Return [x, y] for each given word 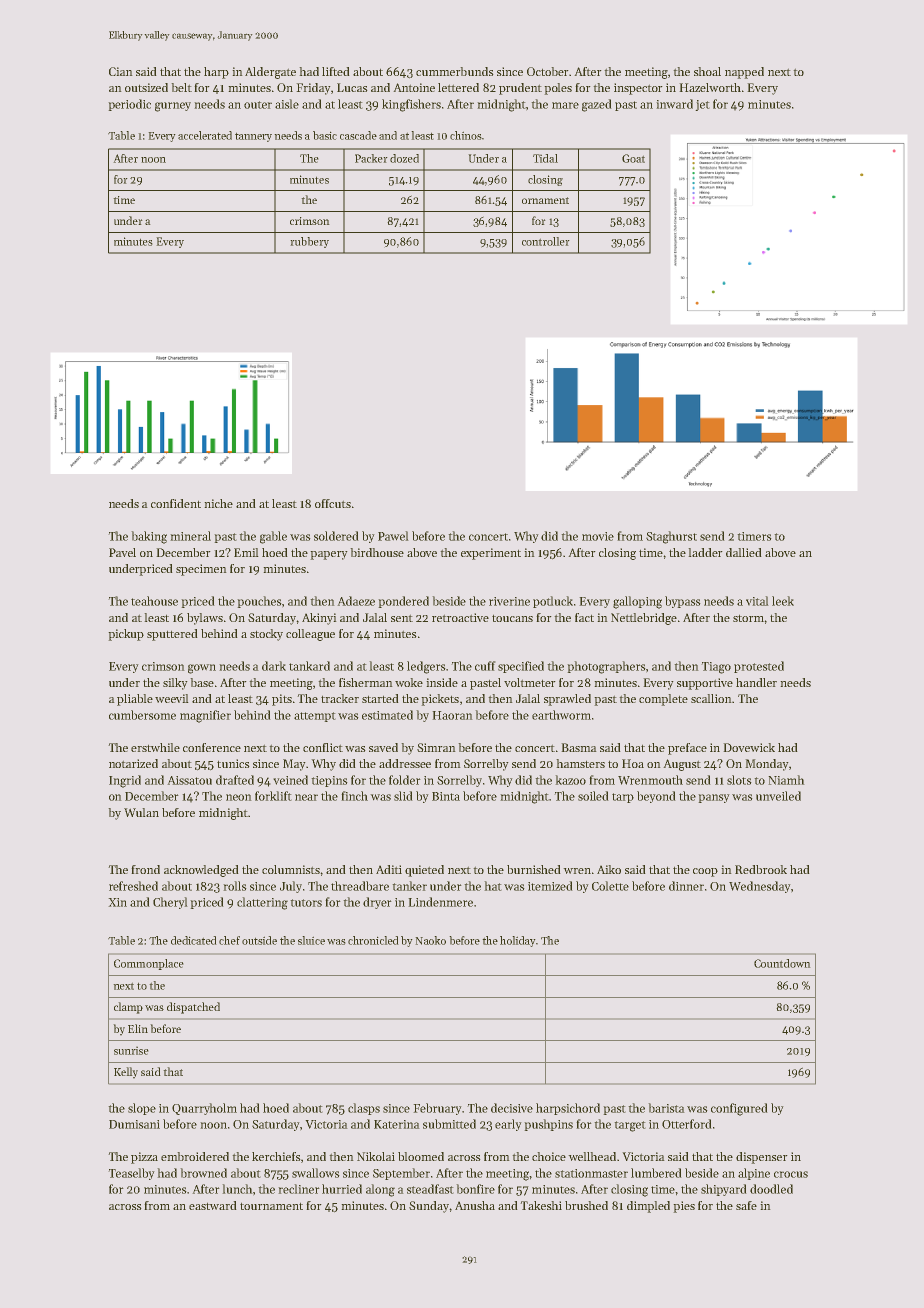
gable [273, 537]
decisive [512, 1108]
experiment [491, 554]
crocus [791, 1174]
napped [744, 73]
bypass [683, 602]
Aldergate [270, 73]
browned [203, 1173]
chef [229, 940]
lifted [336, 71]
